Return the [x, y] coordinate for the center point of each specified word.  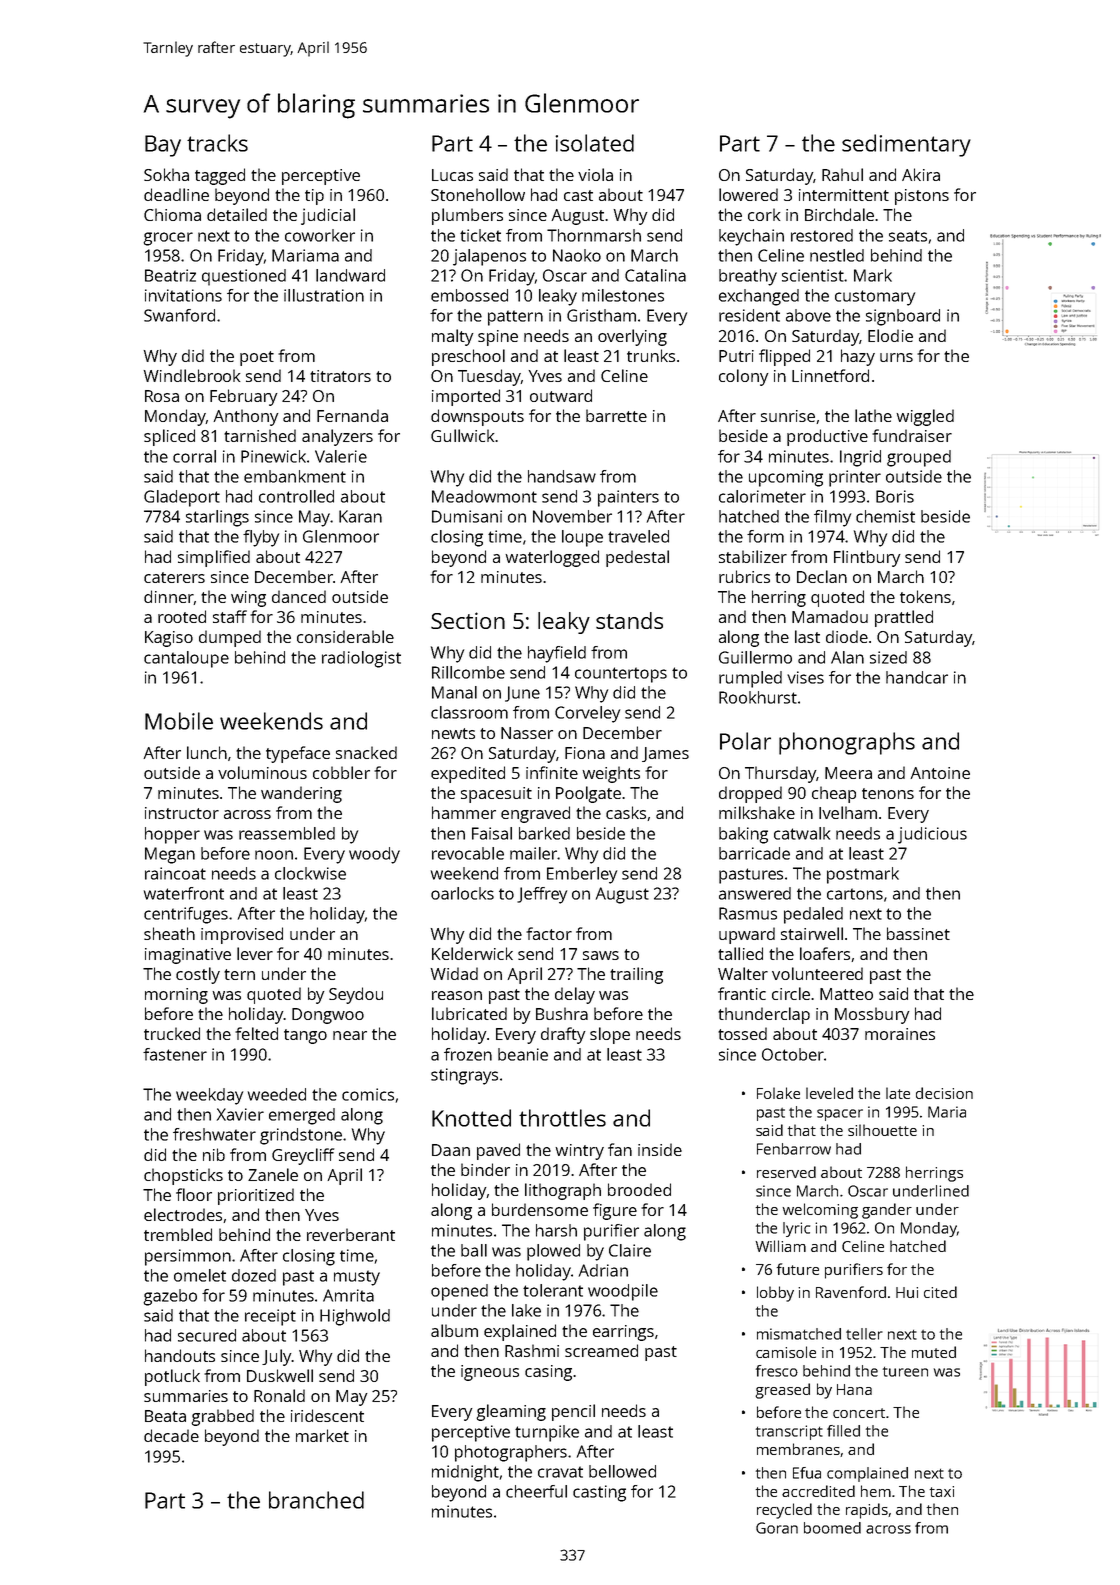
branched [316, 1500]
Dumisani [467, 516]
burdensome [540, 1209]
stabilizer [753, 556]
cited [940, 1292]
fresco [777, 1371]
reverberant [351, 1234]
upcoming [786, 478]
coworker [320, 235]
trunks [651, 355]
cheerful [536, 1491]
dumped [230, 638]
